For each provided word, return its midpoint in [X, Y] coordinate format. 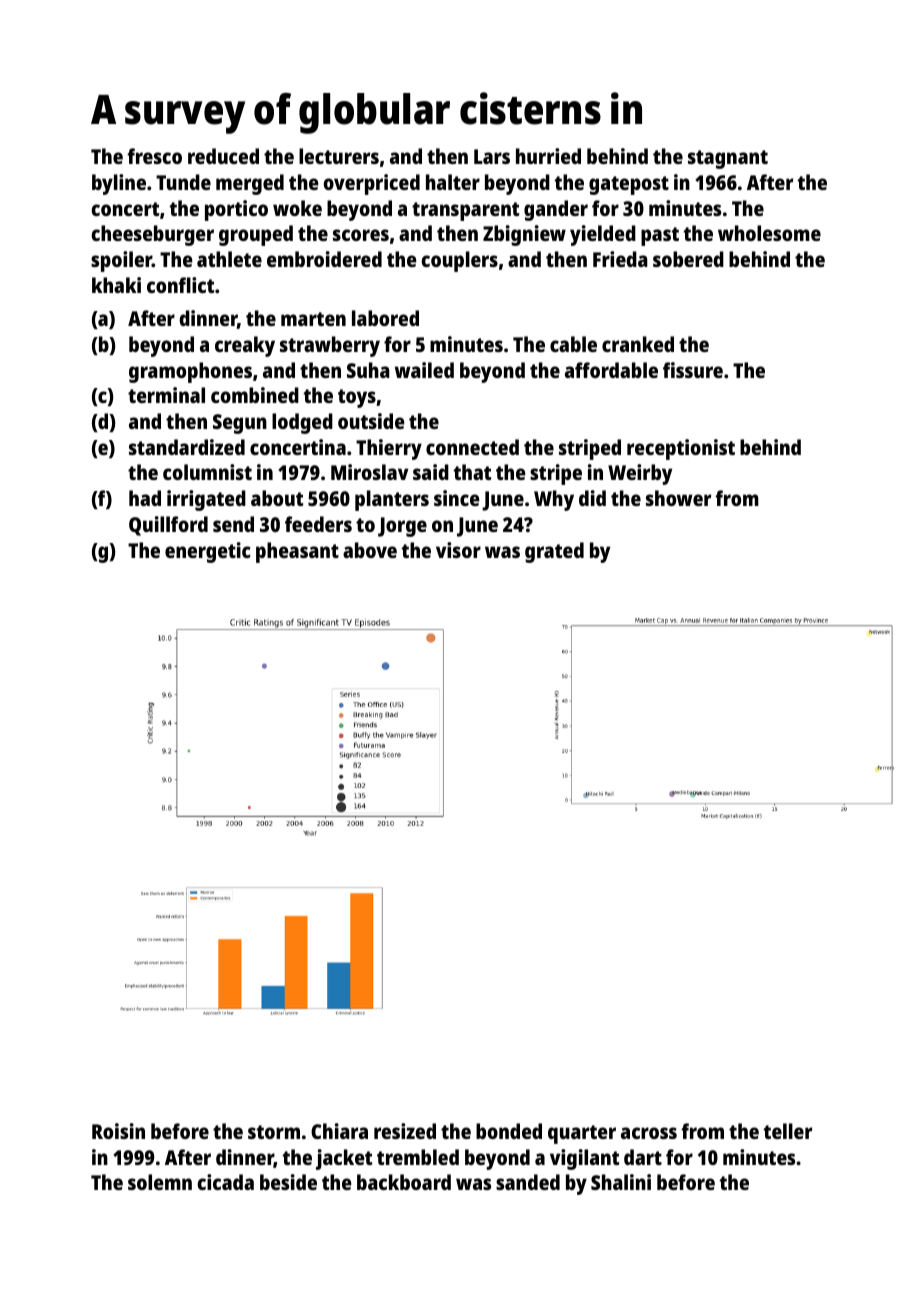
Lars [492, 156]
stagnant [728, 159]
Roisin [118, 1131]
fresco [154, 156]
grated [554, 552]
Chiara [339, 1131]
